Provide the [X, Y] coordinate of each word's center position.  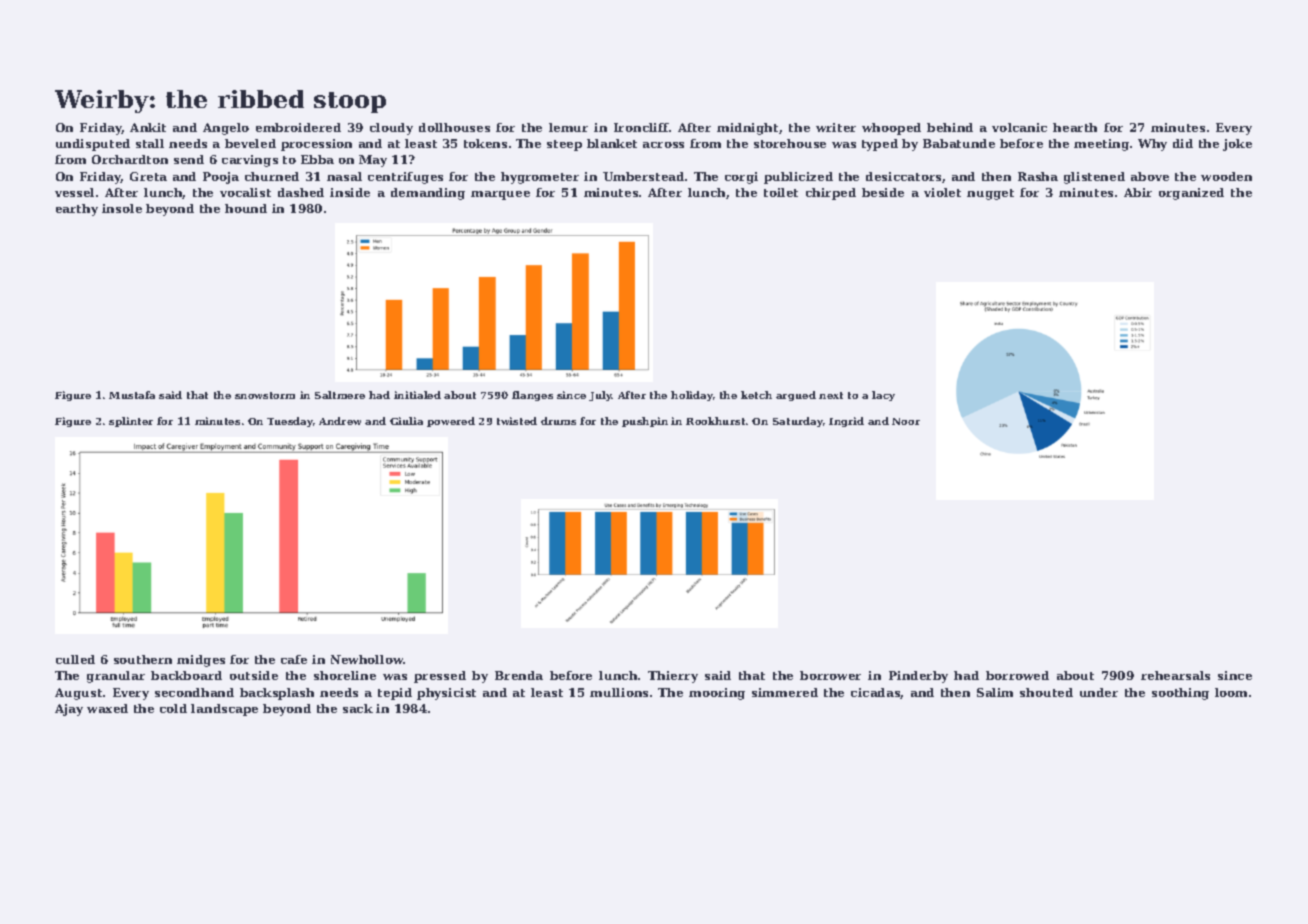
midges [201, 661]
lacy [883, 396]
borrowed [1017, 675]
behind [950, 127]
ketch [756, 395]
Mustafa [132, 395]
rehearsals [1175, 675]
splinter [131, 422]
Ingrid [846, 422]
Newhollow [367, 659]
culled [75, 659]
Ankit [148, 127]
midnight [747, 129]
